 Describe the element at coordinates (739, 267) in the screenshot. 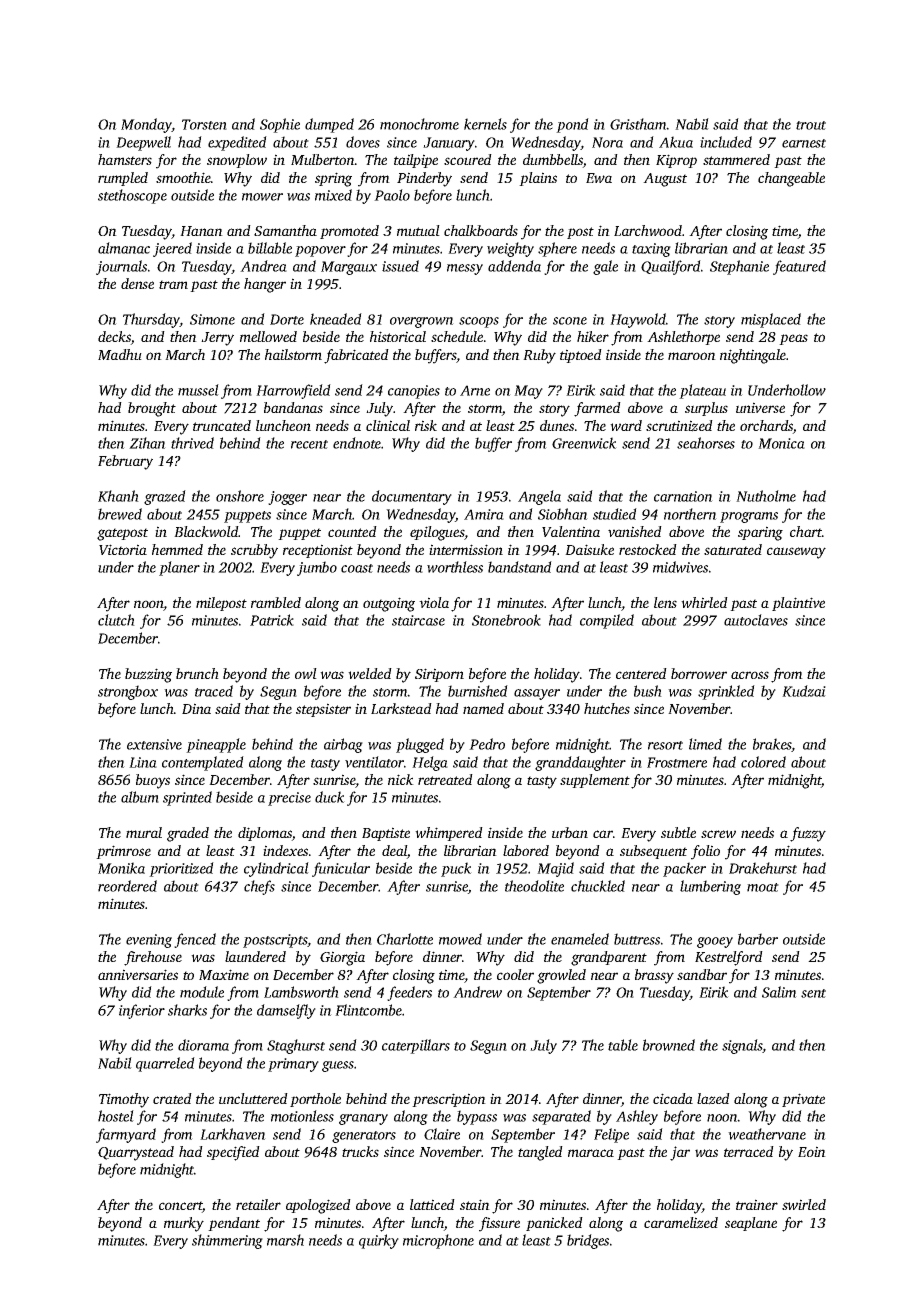

I see `Stephanie` at that location.
